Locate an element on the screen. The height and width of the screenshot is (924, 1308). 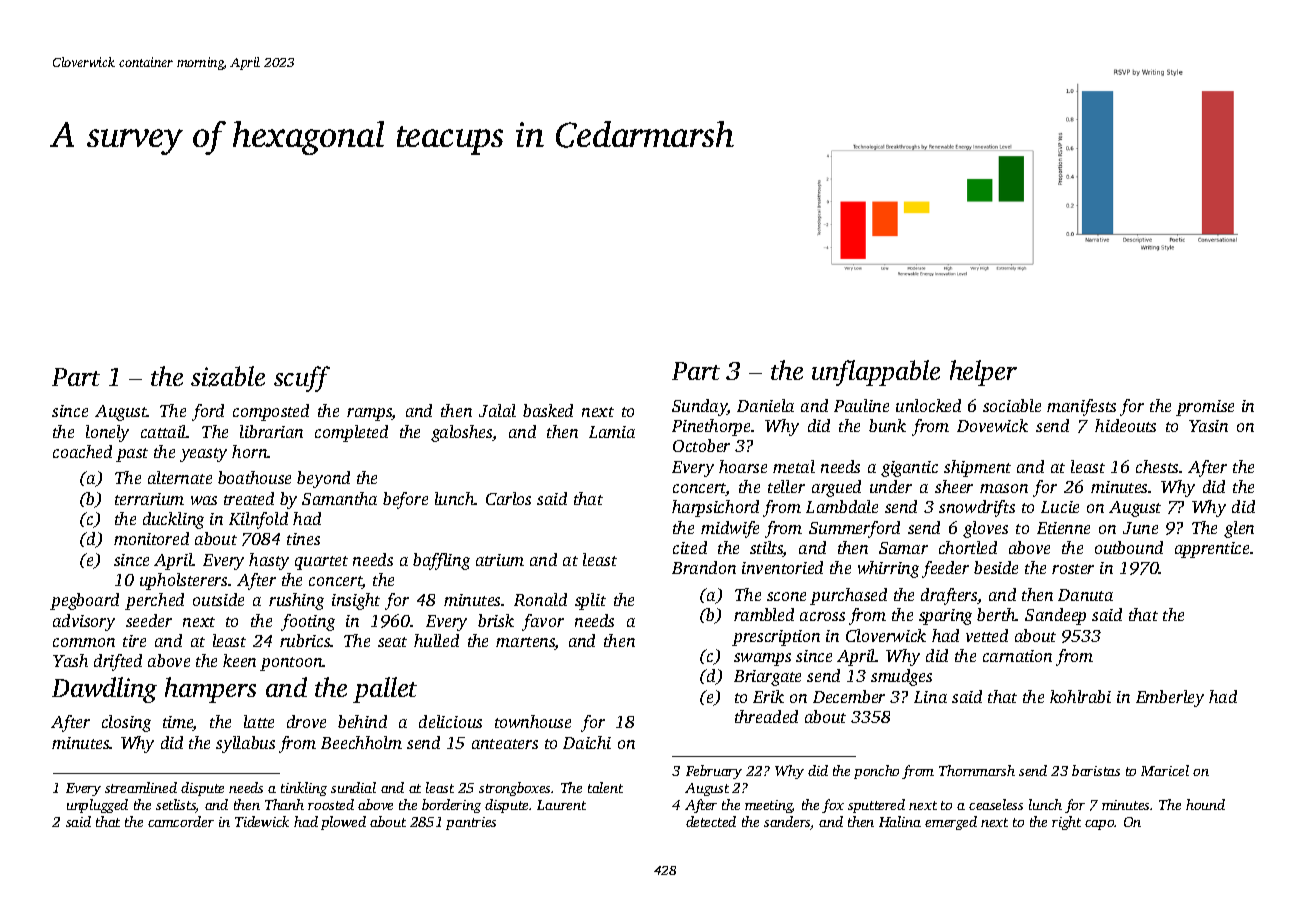
snowdrifts is located at coordinates (977, 508).
